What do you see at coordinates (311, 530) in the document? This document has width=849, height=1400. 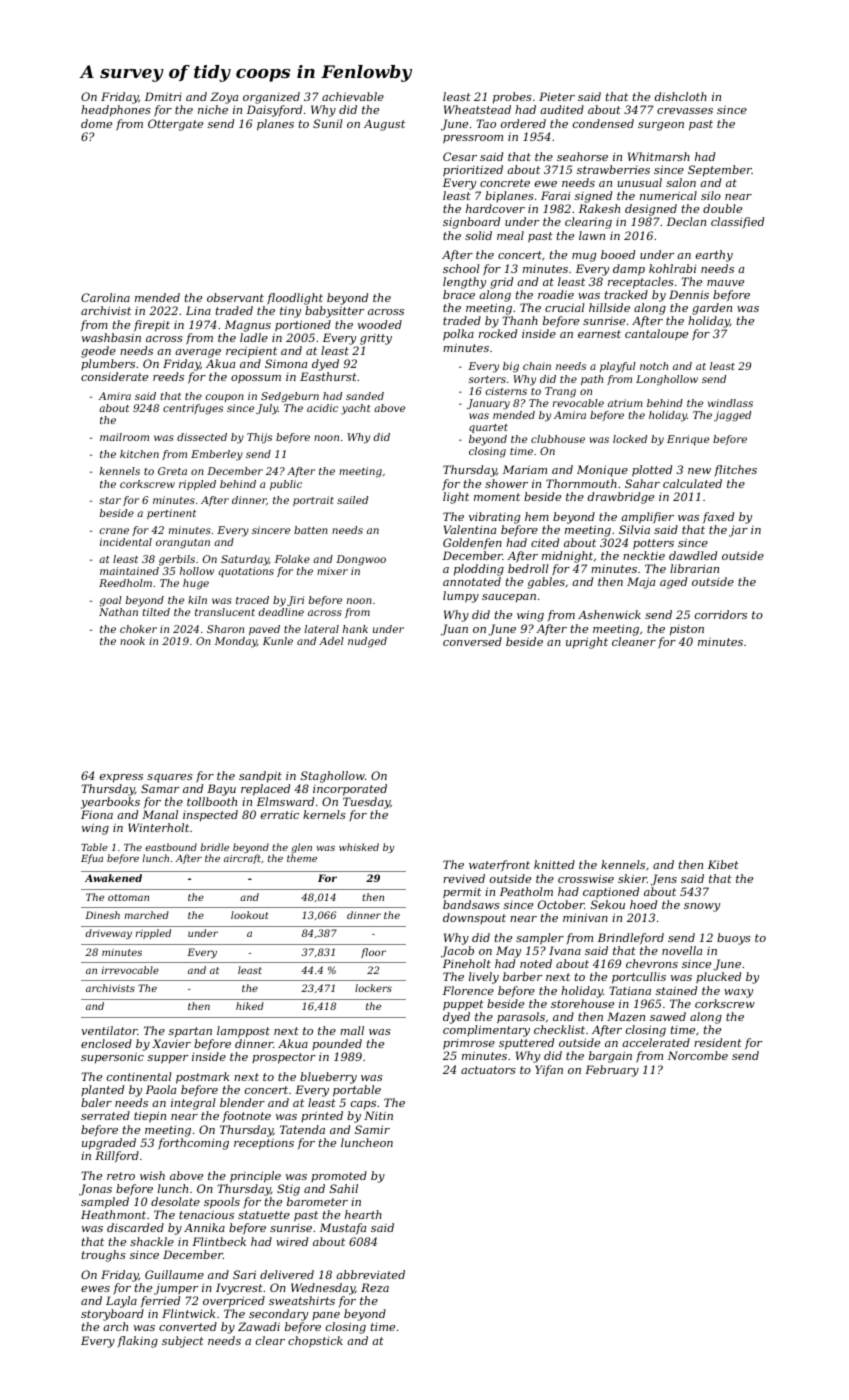 I see `batten` at bounding box center [311, 530].
